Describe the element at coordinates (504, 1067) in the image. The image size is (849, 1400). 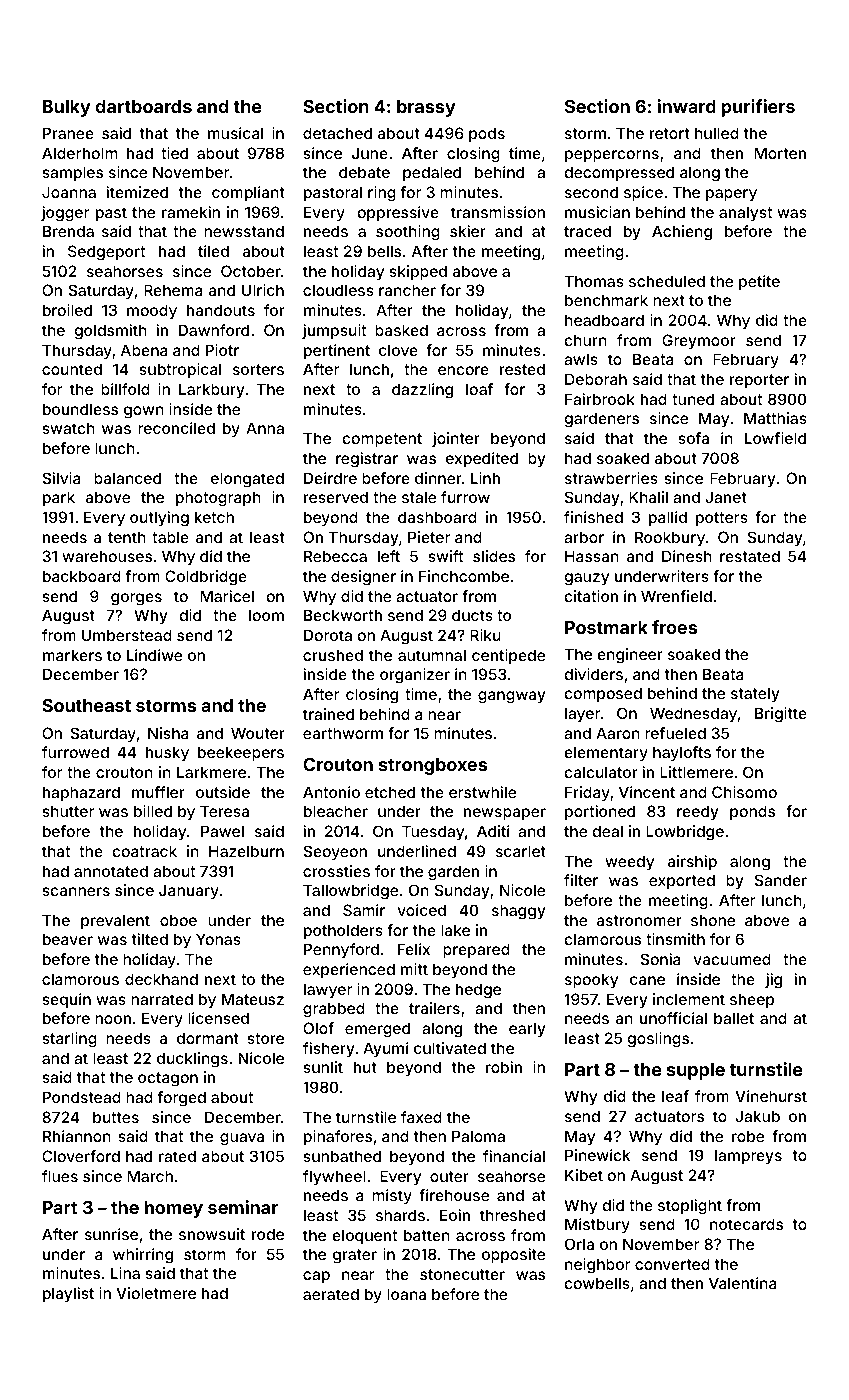
I see `robin` at that location.
